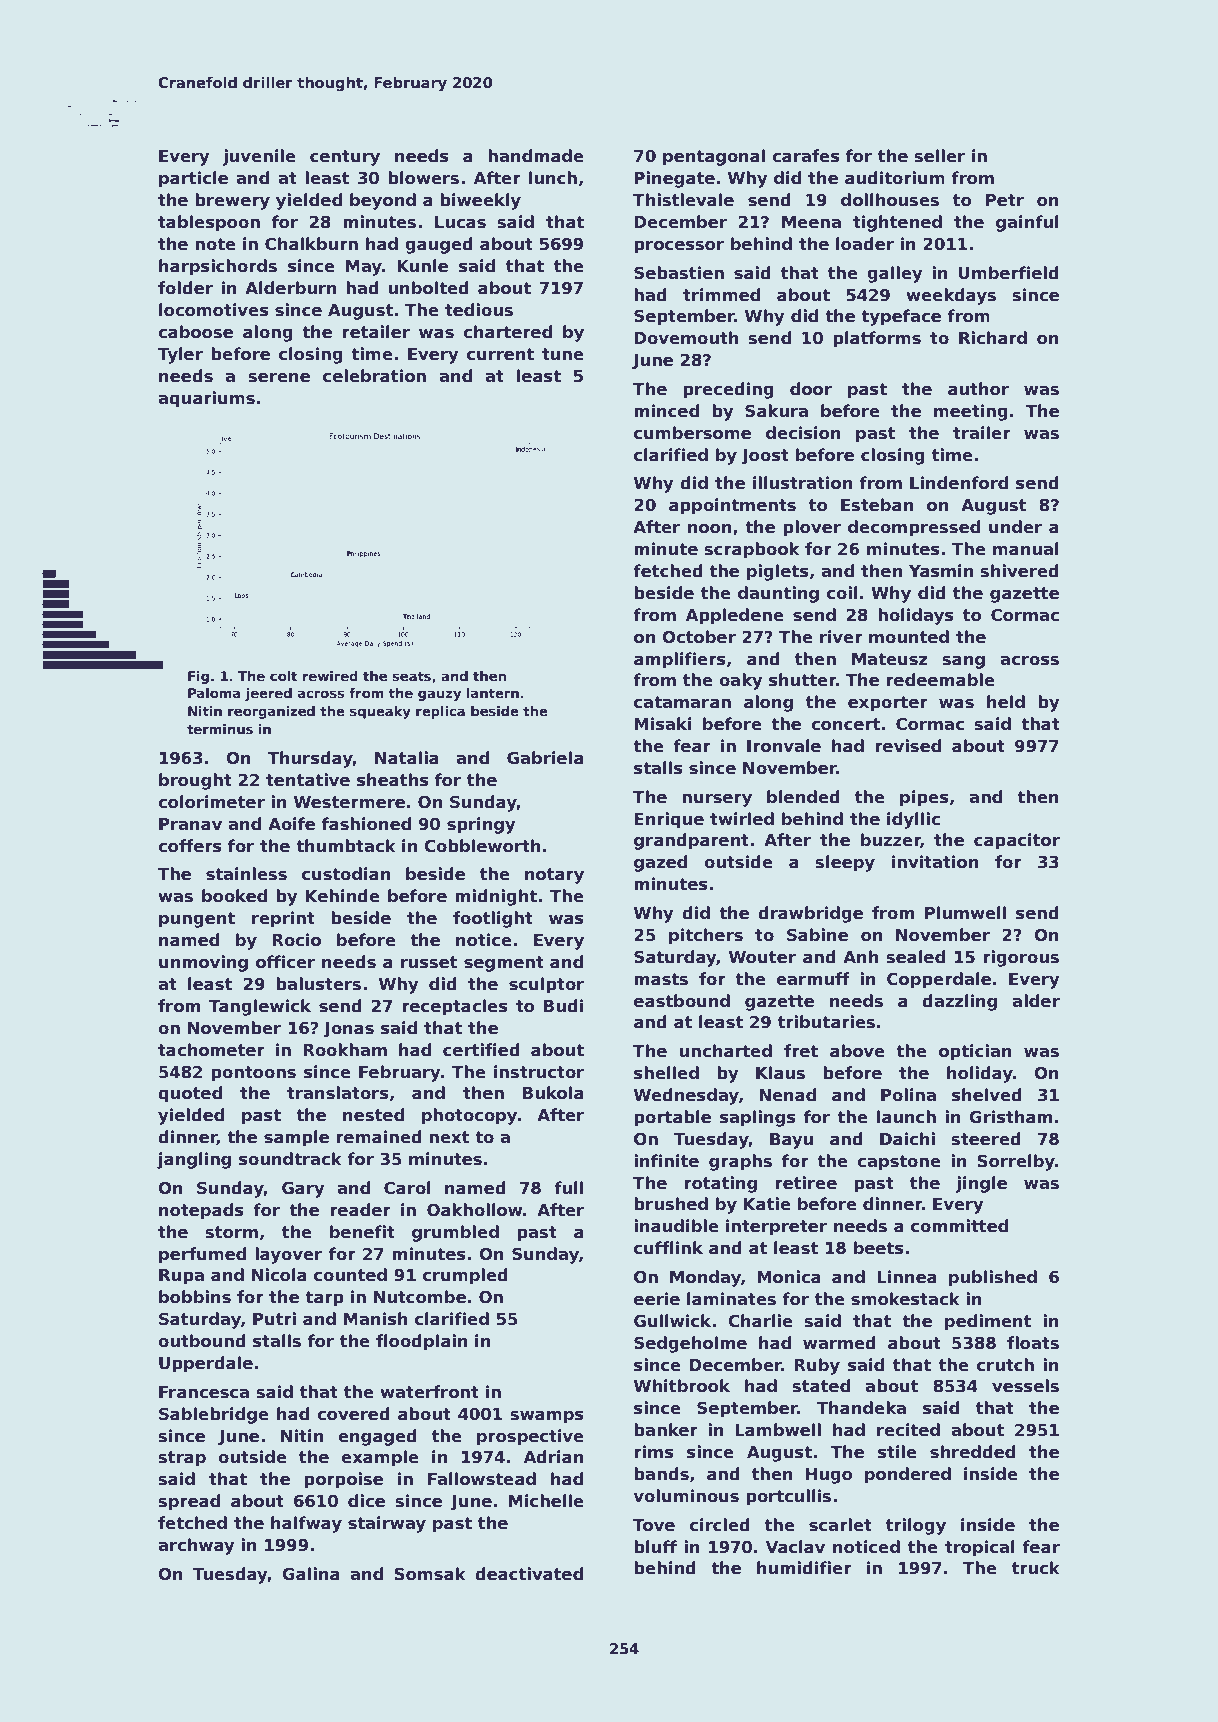 The height and width of the screenshot is (1722, 1218). What do you see at coordinates (283, 676) in the screenshot?
I see `colt` at bounding box center [283, 676].
